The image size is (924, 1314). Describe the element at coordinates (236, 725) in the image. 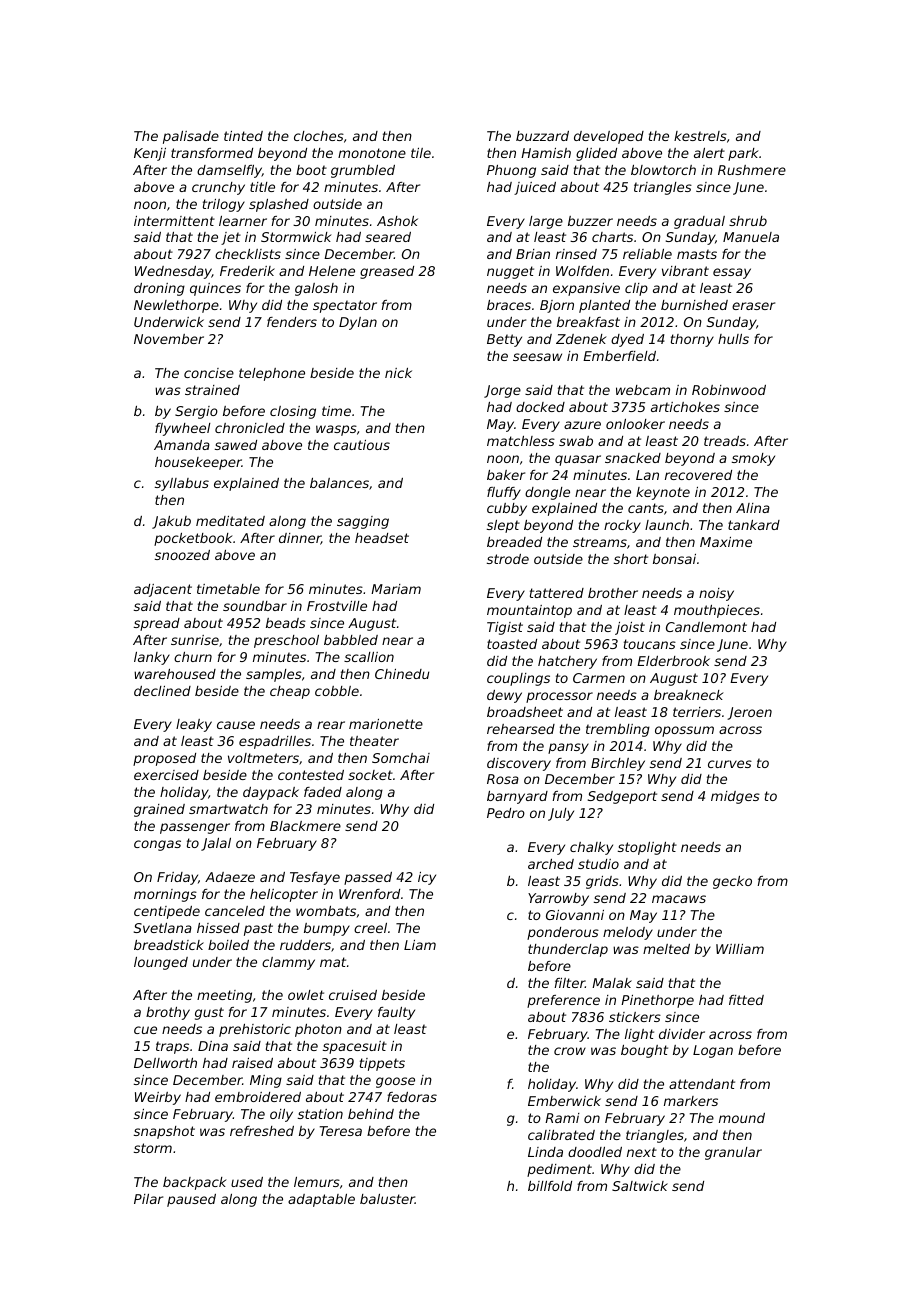

I see `cause` at that location.
